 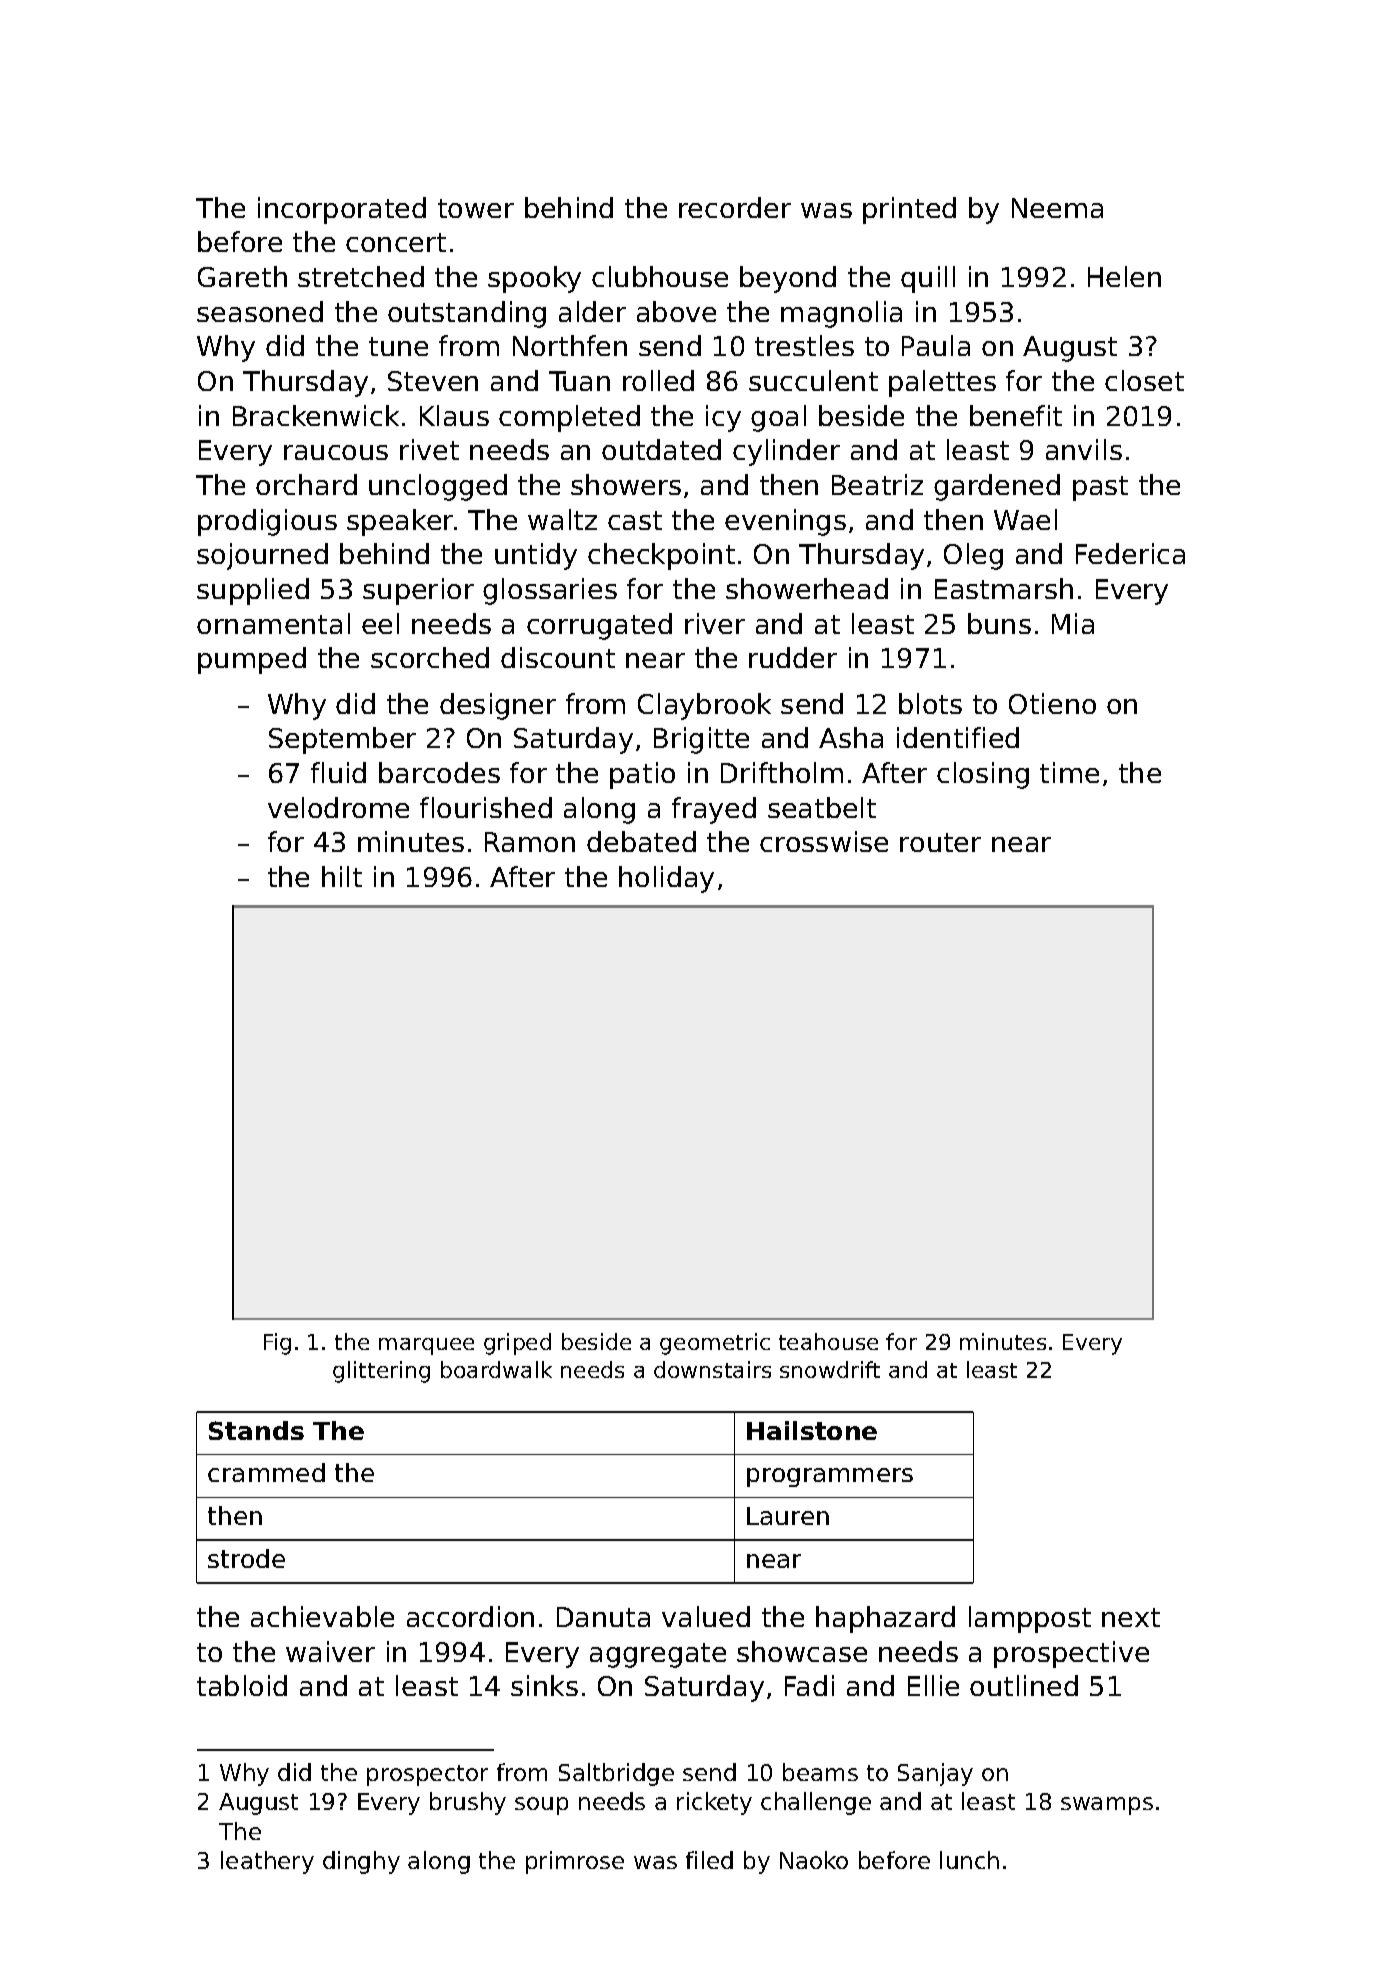 I want to click on Driftholm, so click(x=782, y=772).
